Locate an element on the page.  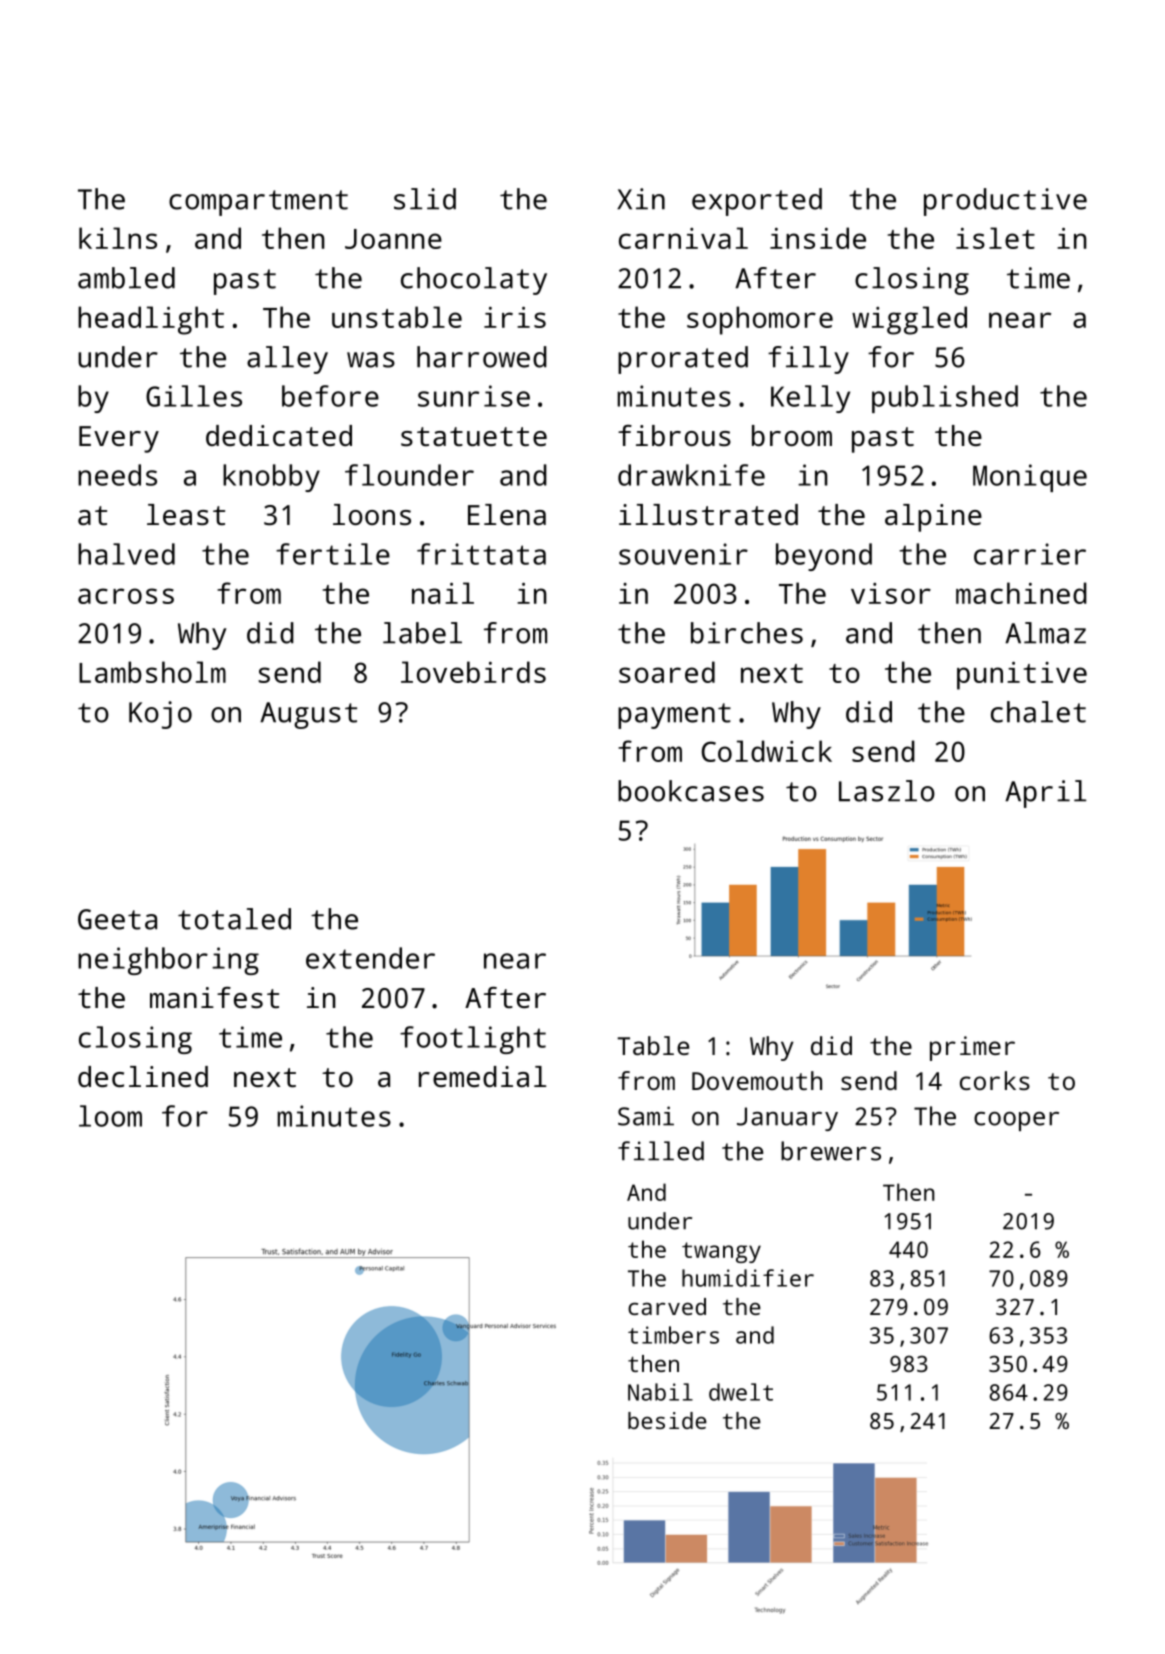
chalet is located at coordinates (1038, 712).
